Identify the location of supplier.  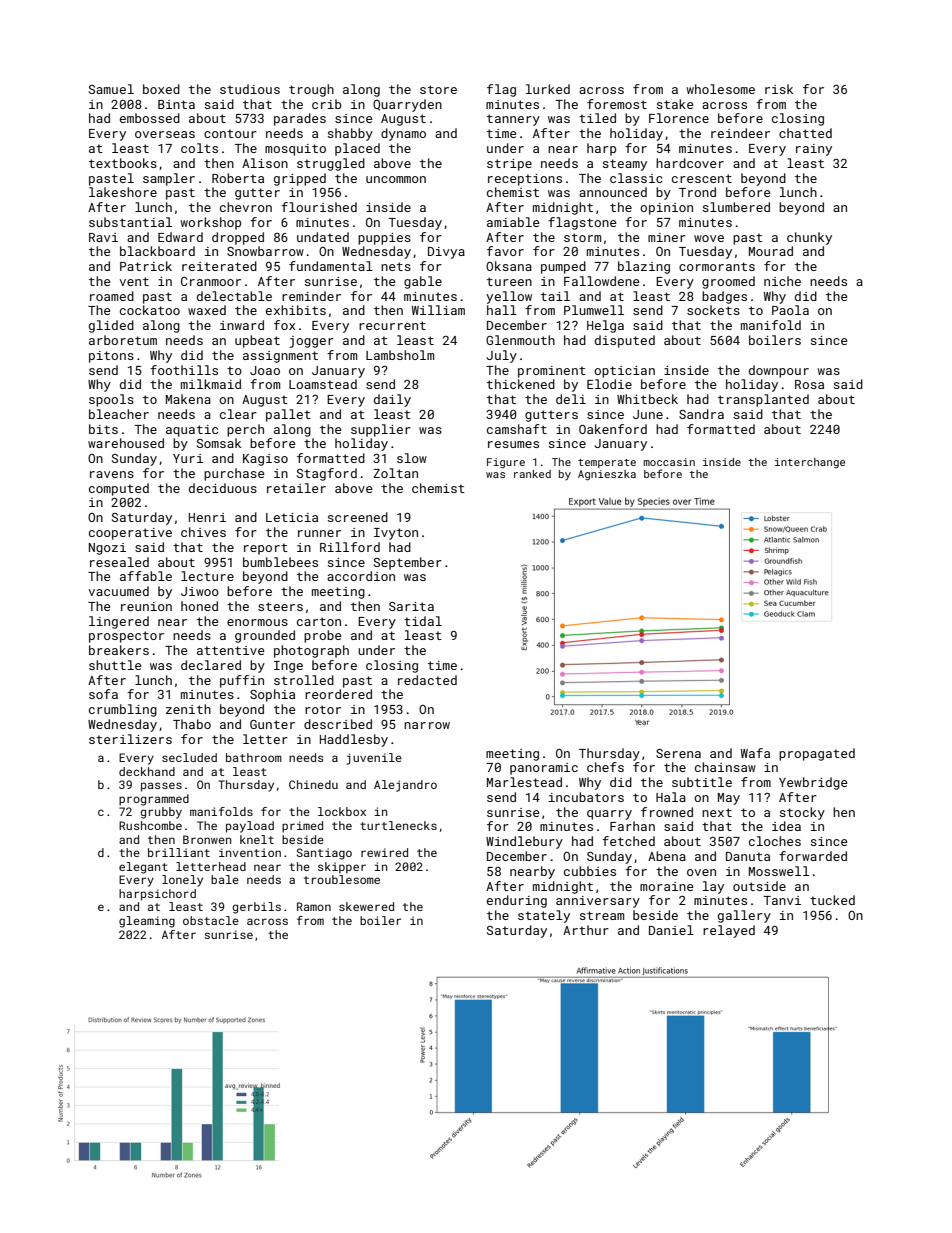
(381, 430).
